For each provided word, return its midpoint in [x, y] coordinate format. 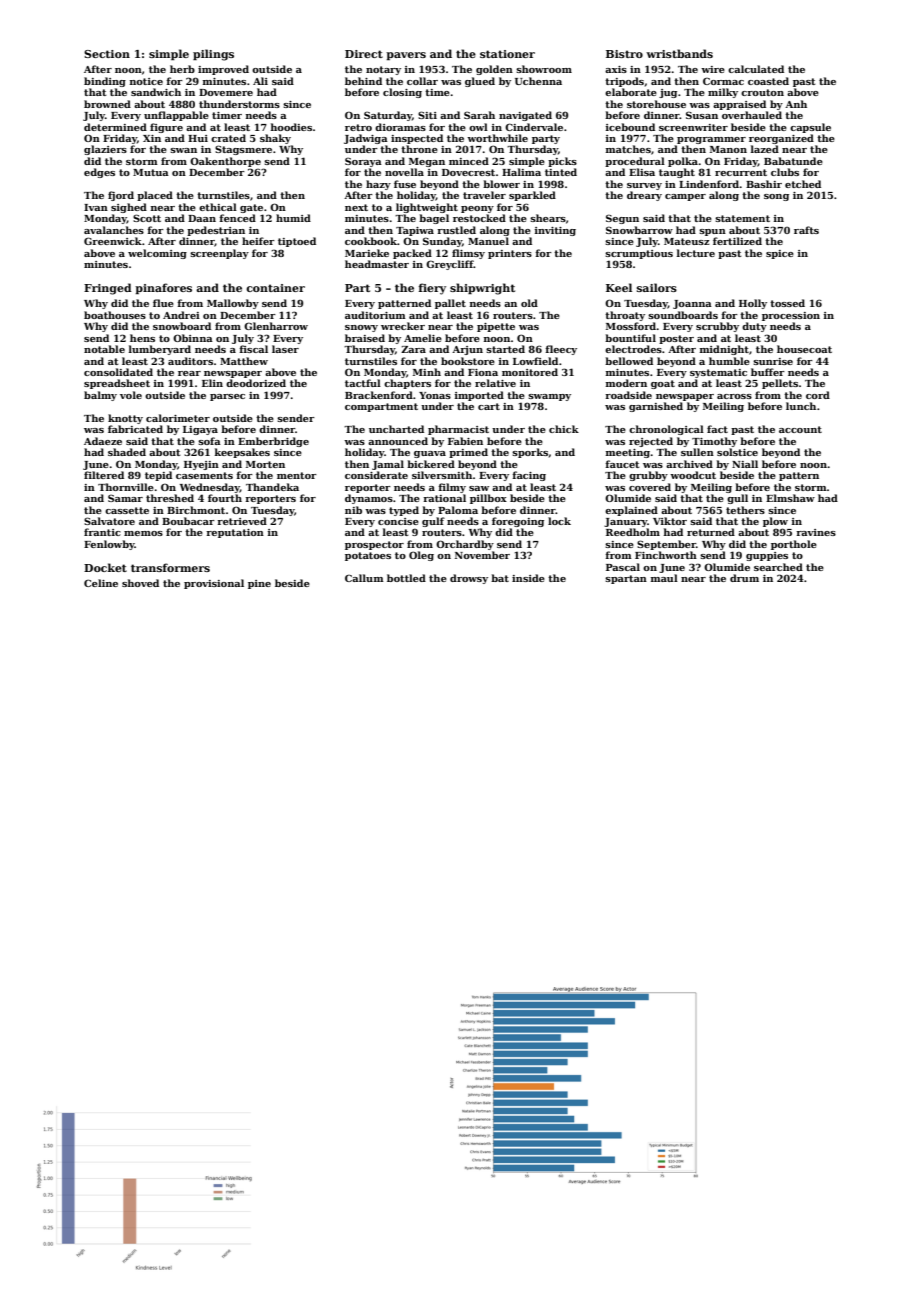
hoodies [291, 127]
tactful [363, 383]
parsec [227, 397]
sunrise [773, 361]
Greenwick [113, 241]
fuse [405, 184]
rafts [806, 230]
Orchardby [465, 545]
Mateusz [687, 241]
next [356, 207]
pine [259, 584]
